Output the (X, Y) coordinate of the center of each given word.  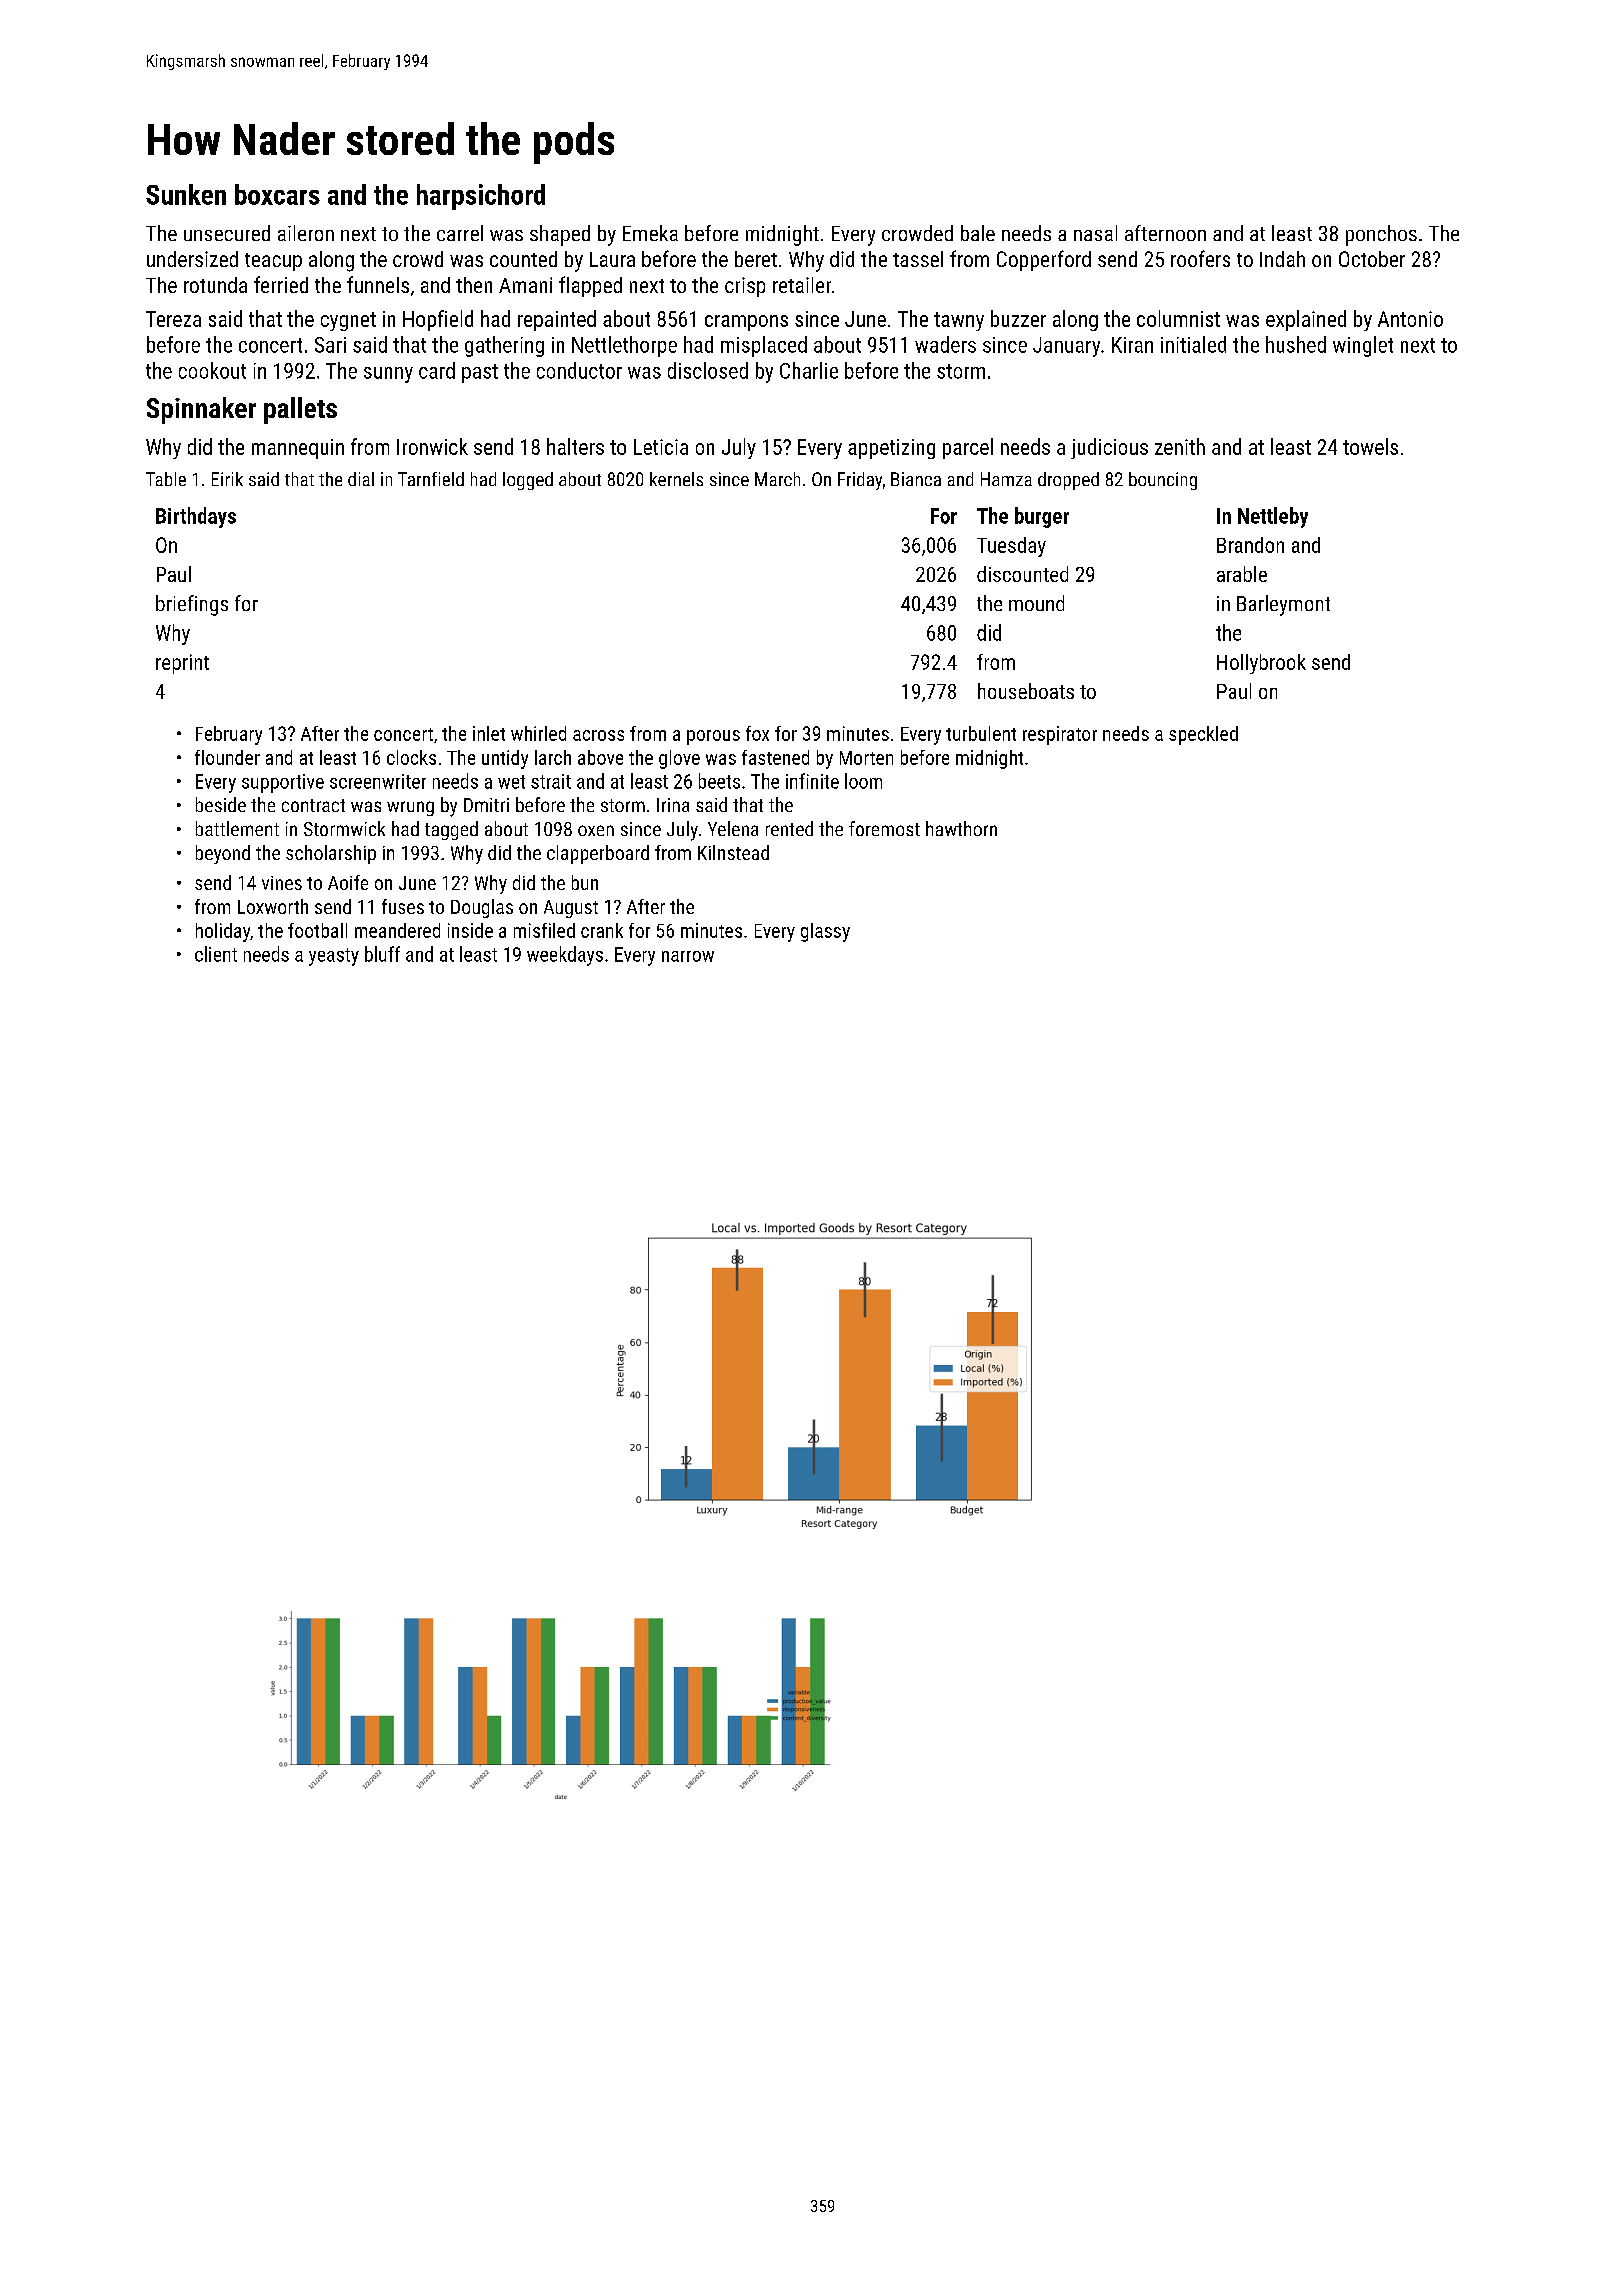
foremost (884, 828)
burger (1042, 517)
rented (789, 828)
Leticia (661, 447)
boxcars (277, 194)
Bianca (916, 479)
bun (585, 882)
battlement (237, 828)
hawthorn (961, 828)
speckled (1203, 735)
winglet (1363, 346)
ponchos (1381, 235)
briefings (192, 605)
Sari (330, 345)
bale (978, 233)
